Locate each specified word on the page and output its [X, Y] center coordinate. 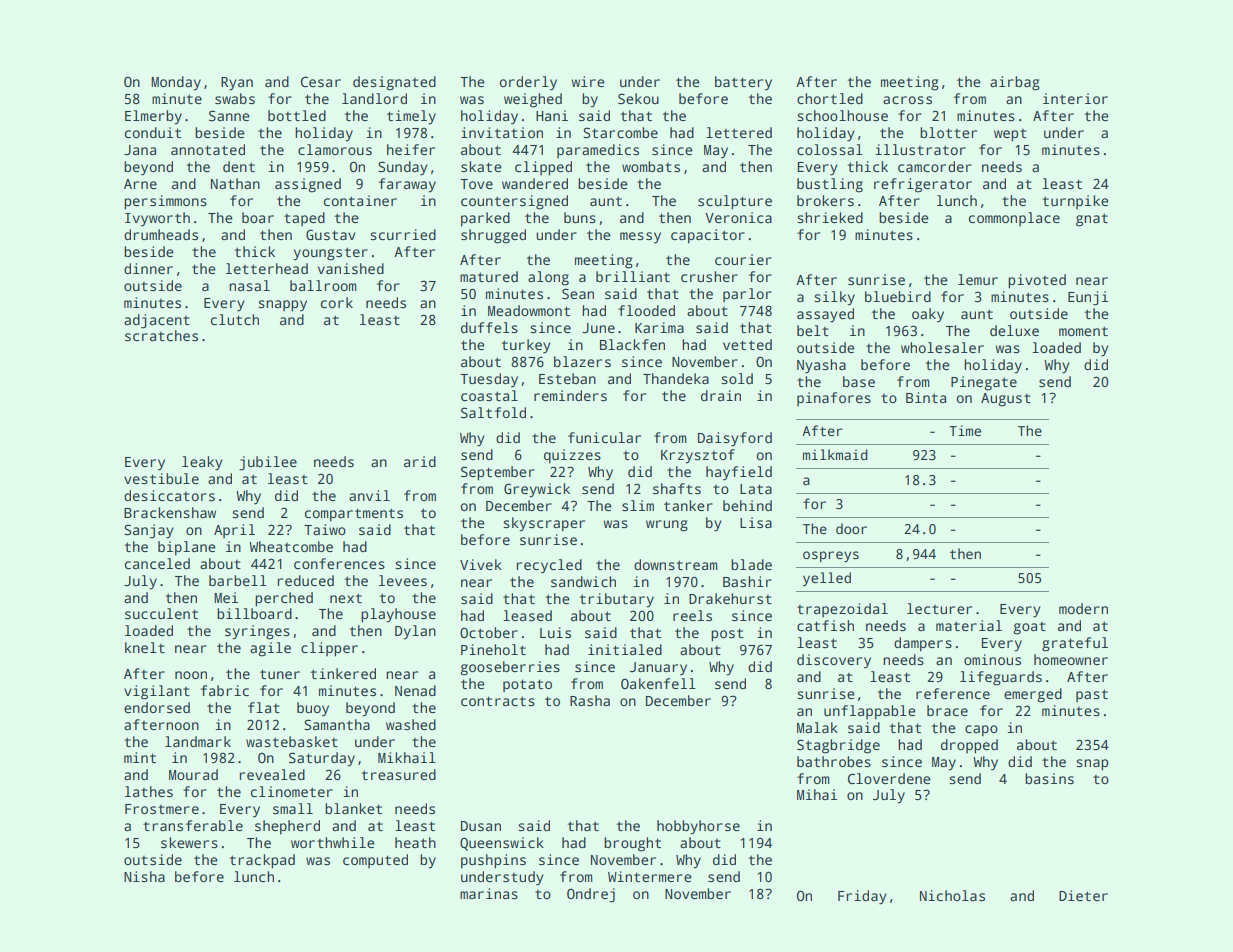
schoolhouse [842, 115]
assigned [308, 185]
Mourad [193, 774]
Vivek [481, 564]
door [851, 528]
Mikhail [407, 757]
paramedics [598, 151]
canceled [157, 563]
